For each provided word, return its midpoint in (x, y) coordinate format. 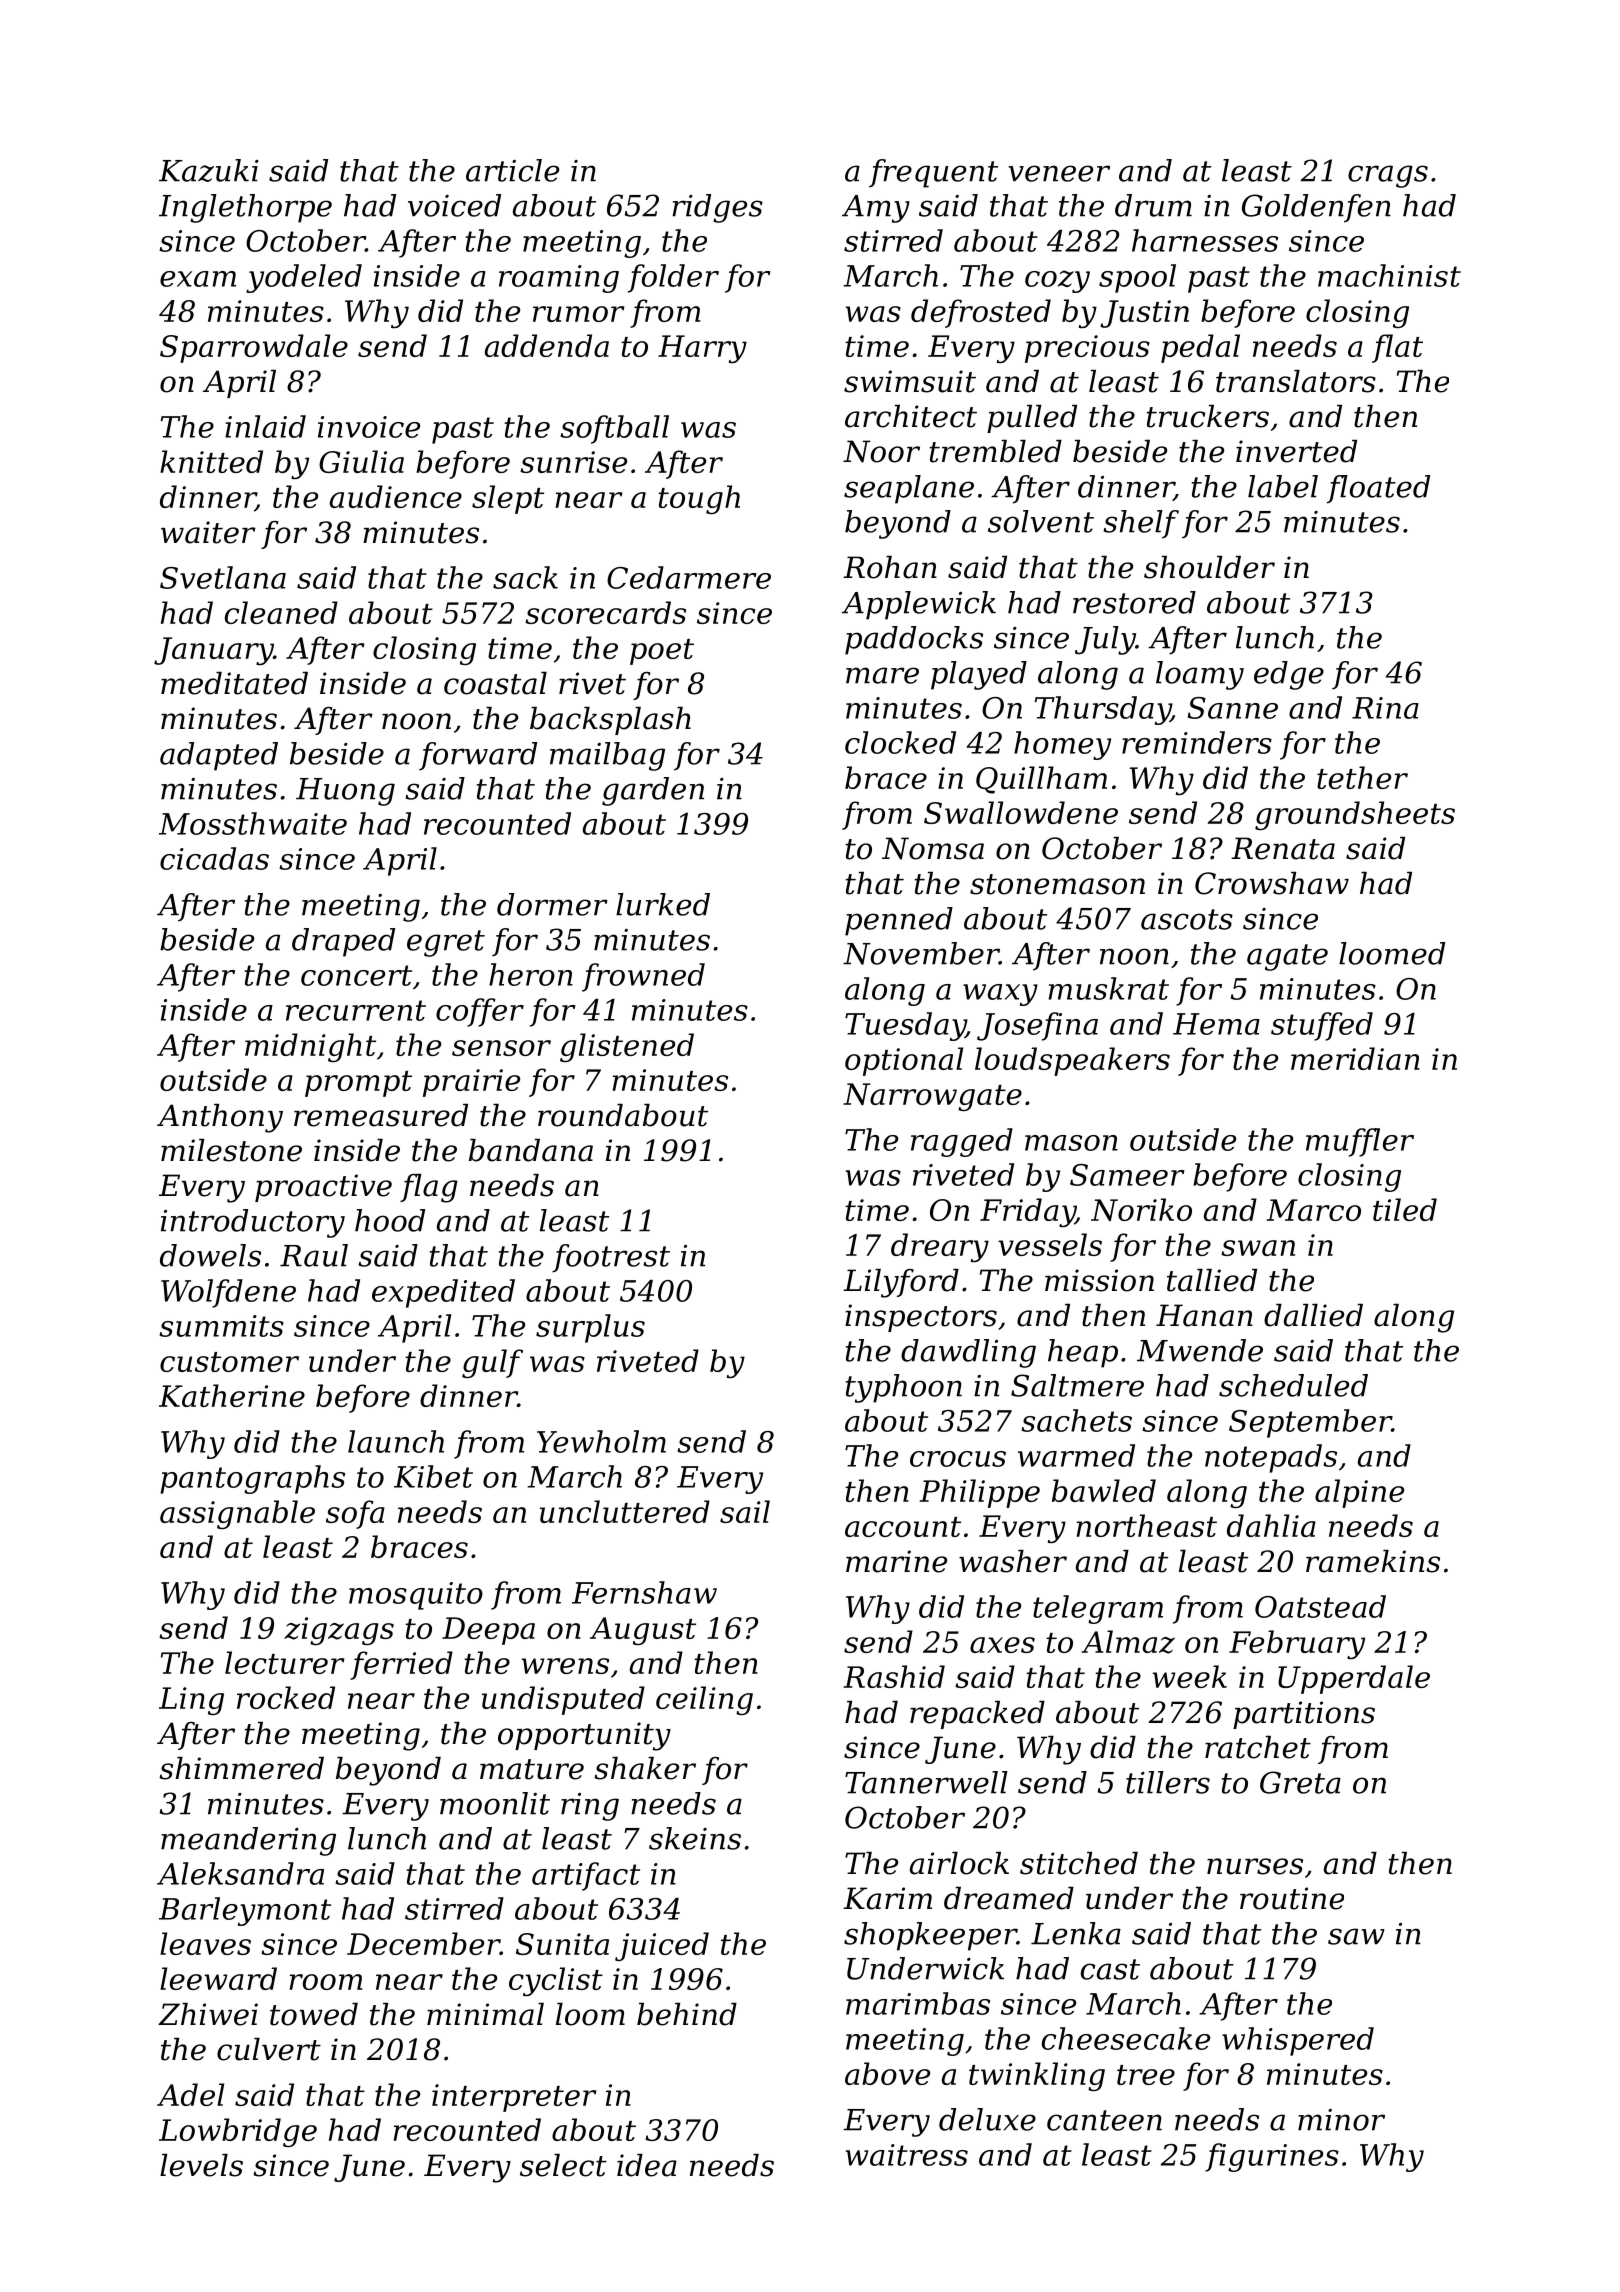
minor (1341, 2120)
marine (896, 1561)
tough (699, 499)
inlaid (265, 426)
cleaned (281, 612)
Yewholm (601, 1441)
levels (201, 2165)
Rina (1385, 708)
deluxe (987, 2119)
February (1297, 1644)
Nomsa (933, 848)
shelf (1141, 524)
